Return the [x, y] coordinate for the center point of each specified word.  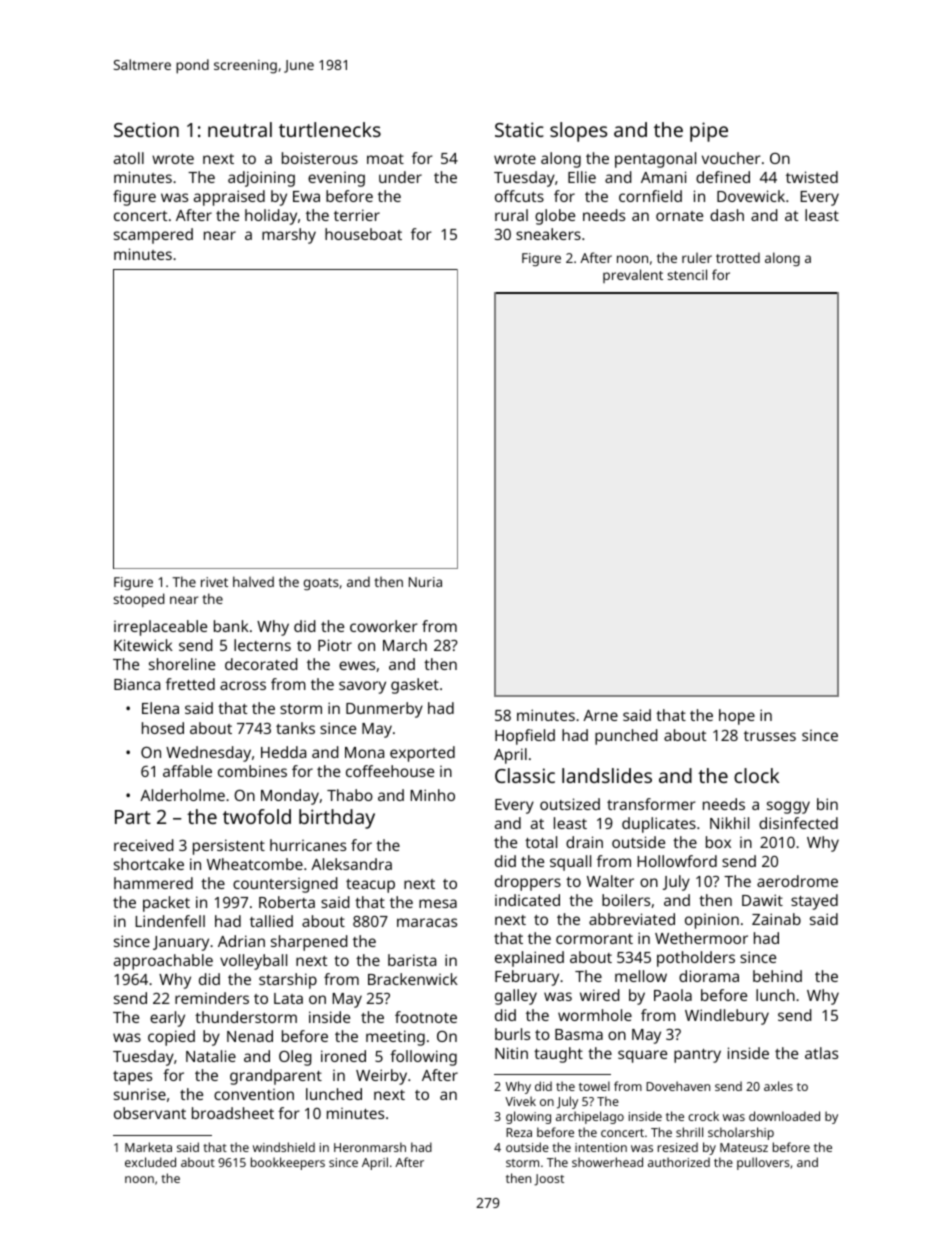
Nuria [425, 582]
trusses [770, 736]
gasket [415, 686]
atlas [821, 1053]
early [167, 1019]
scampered [153, 236]
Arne [600, 715]
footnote [426, 1017]
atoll [129, 158]
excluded [150, 1162]
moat [385, 159]
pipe [709, 132]
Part [133, 817]
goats [321, 584]
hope [737, 717]
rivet [214, 582]
